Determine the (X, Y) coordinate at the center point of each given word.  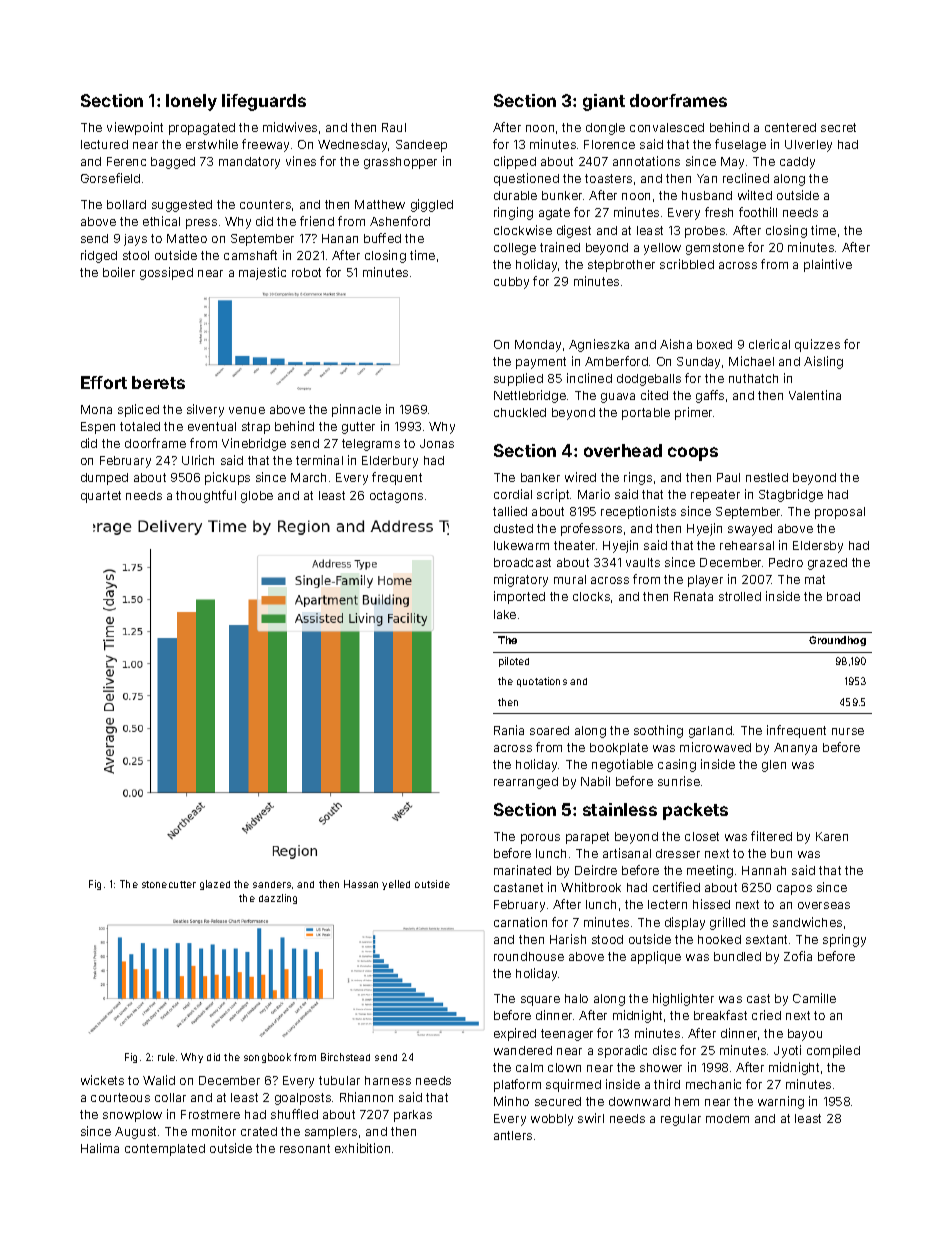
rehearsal (747, 545)
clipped (515, 162)
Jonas (437, 443)
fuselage (740, 145)
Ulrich (198, 460)
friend (317, 221)
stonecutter (169, 884)
